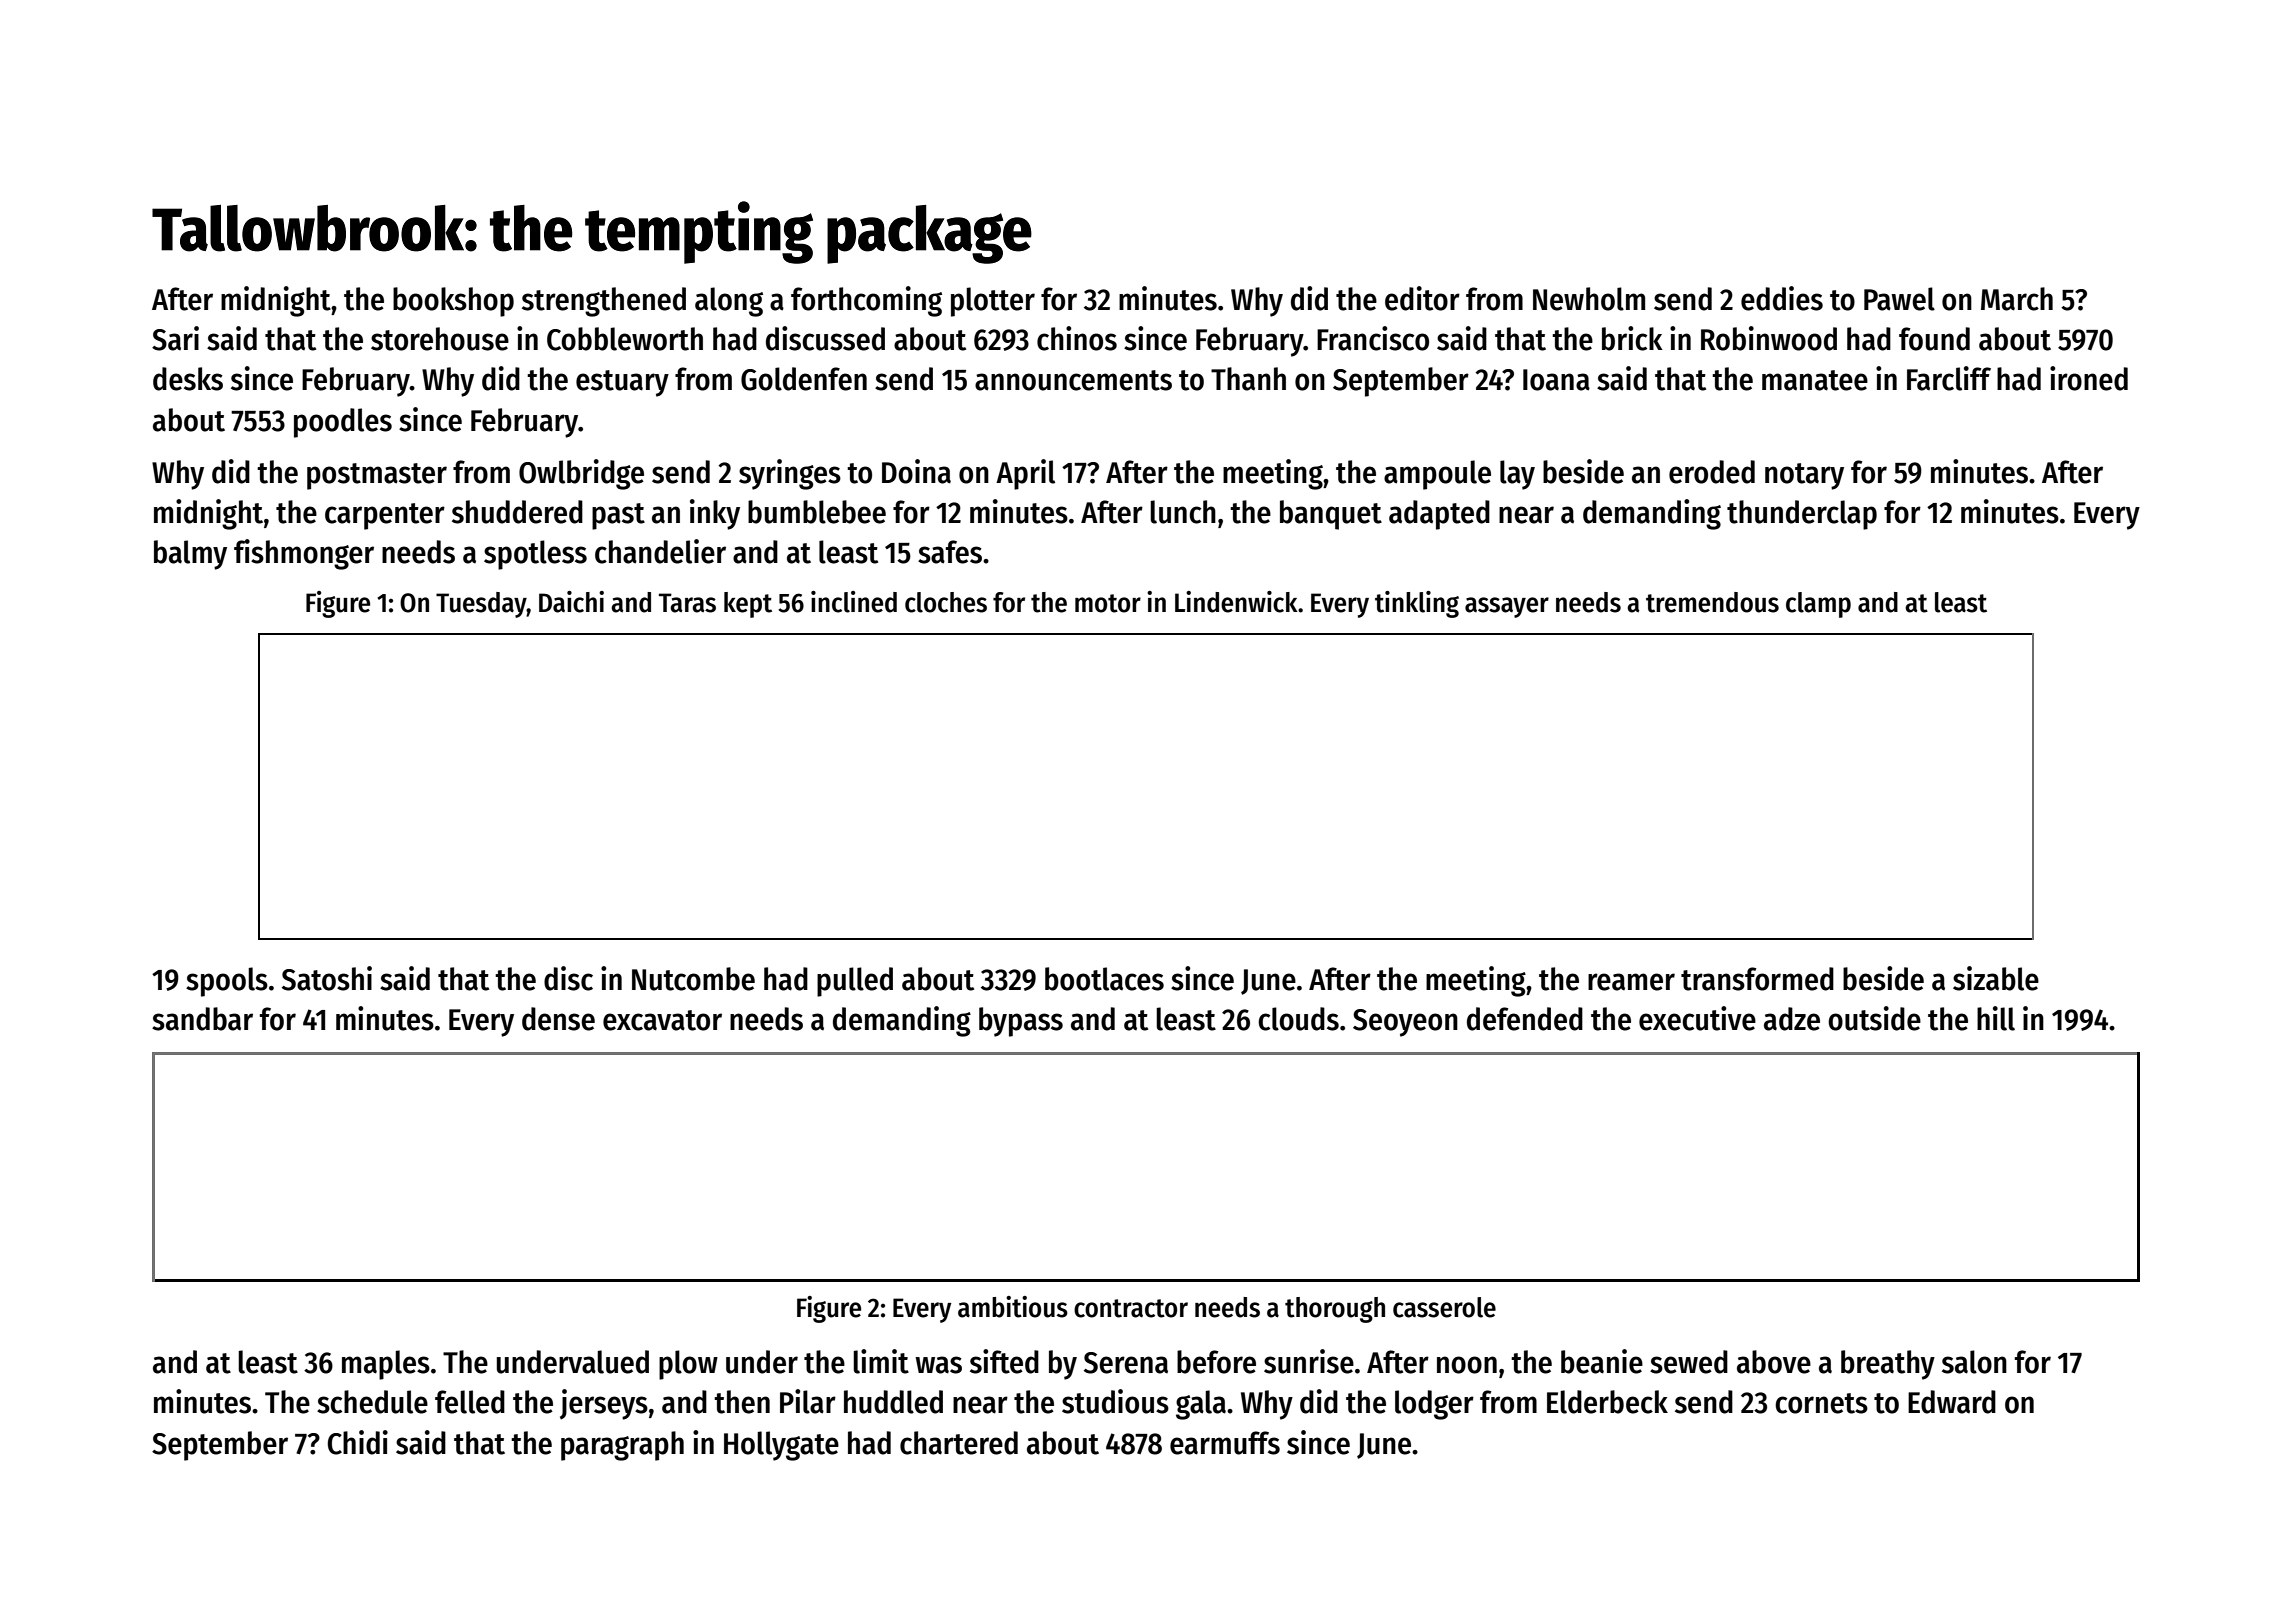 The width and height of the image is (2292, 1620). What do you see at coordinates (729, 302) in the image?
I see `along` at bounding box center [729, 302].
